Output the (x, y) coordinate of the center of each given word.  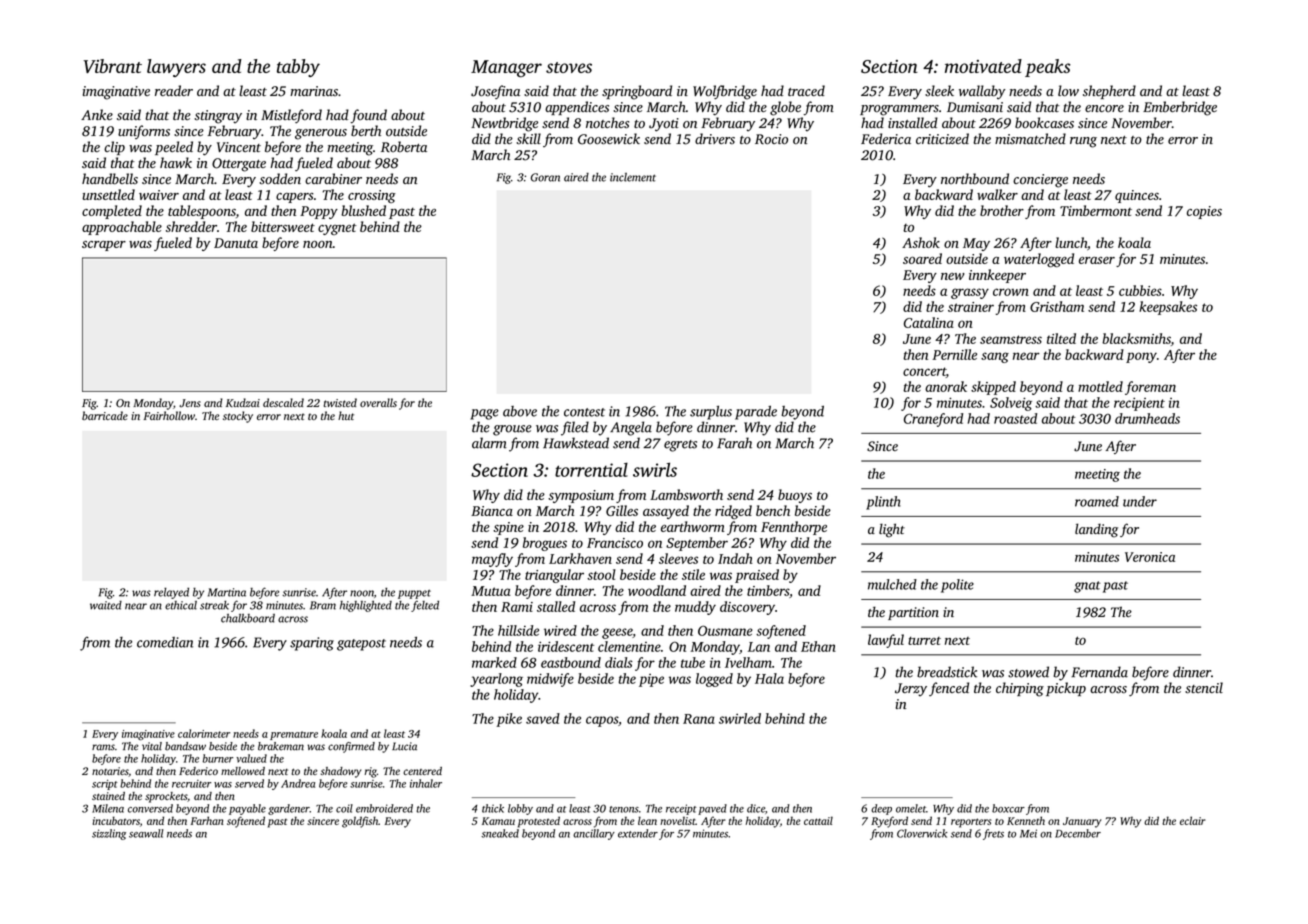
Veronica (1150, 557)
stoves (569, 67)
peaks (1047, 68)
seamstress (1011, 339)
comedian (165, 642)
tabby (298, 68)
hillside (518, 630)
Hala (769, 678)
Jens (190, 403)
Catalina (929, 322)
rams (103, 747)
